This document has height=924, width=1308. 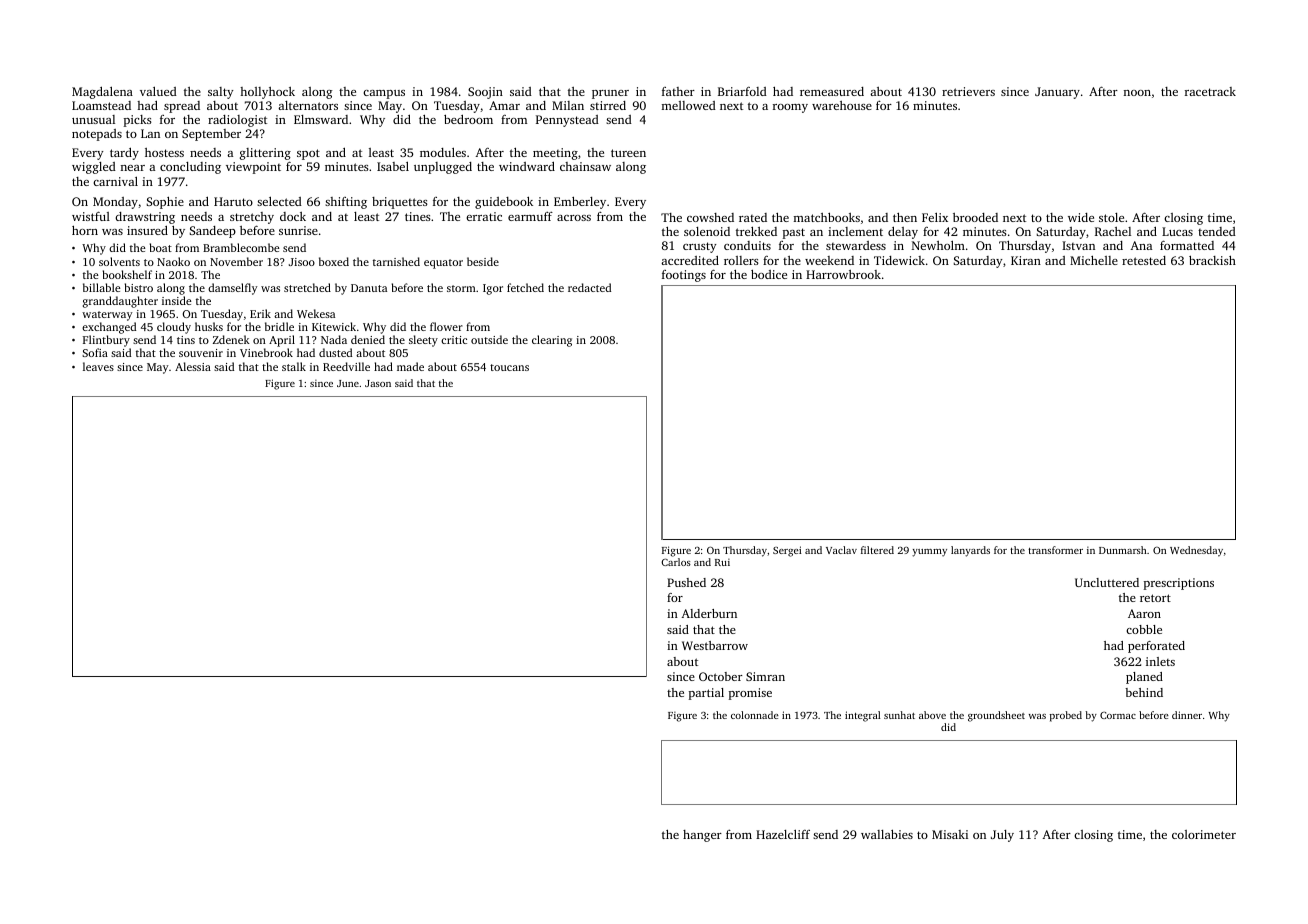 What do you see at coordinates (975, 217) in the document?
I see `brooded` at bounding box center [975, 217].
